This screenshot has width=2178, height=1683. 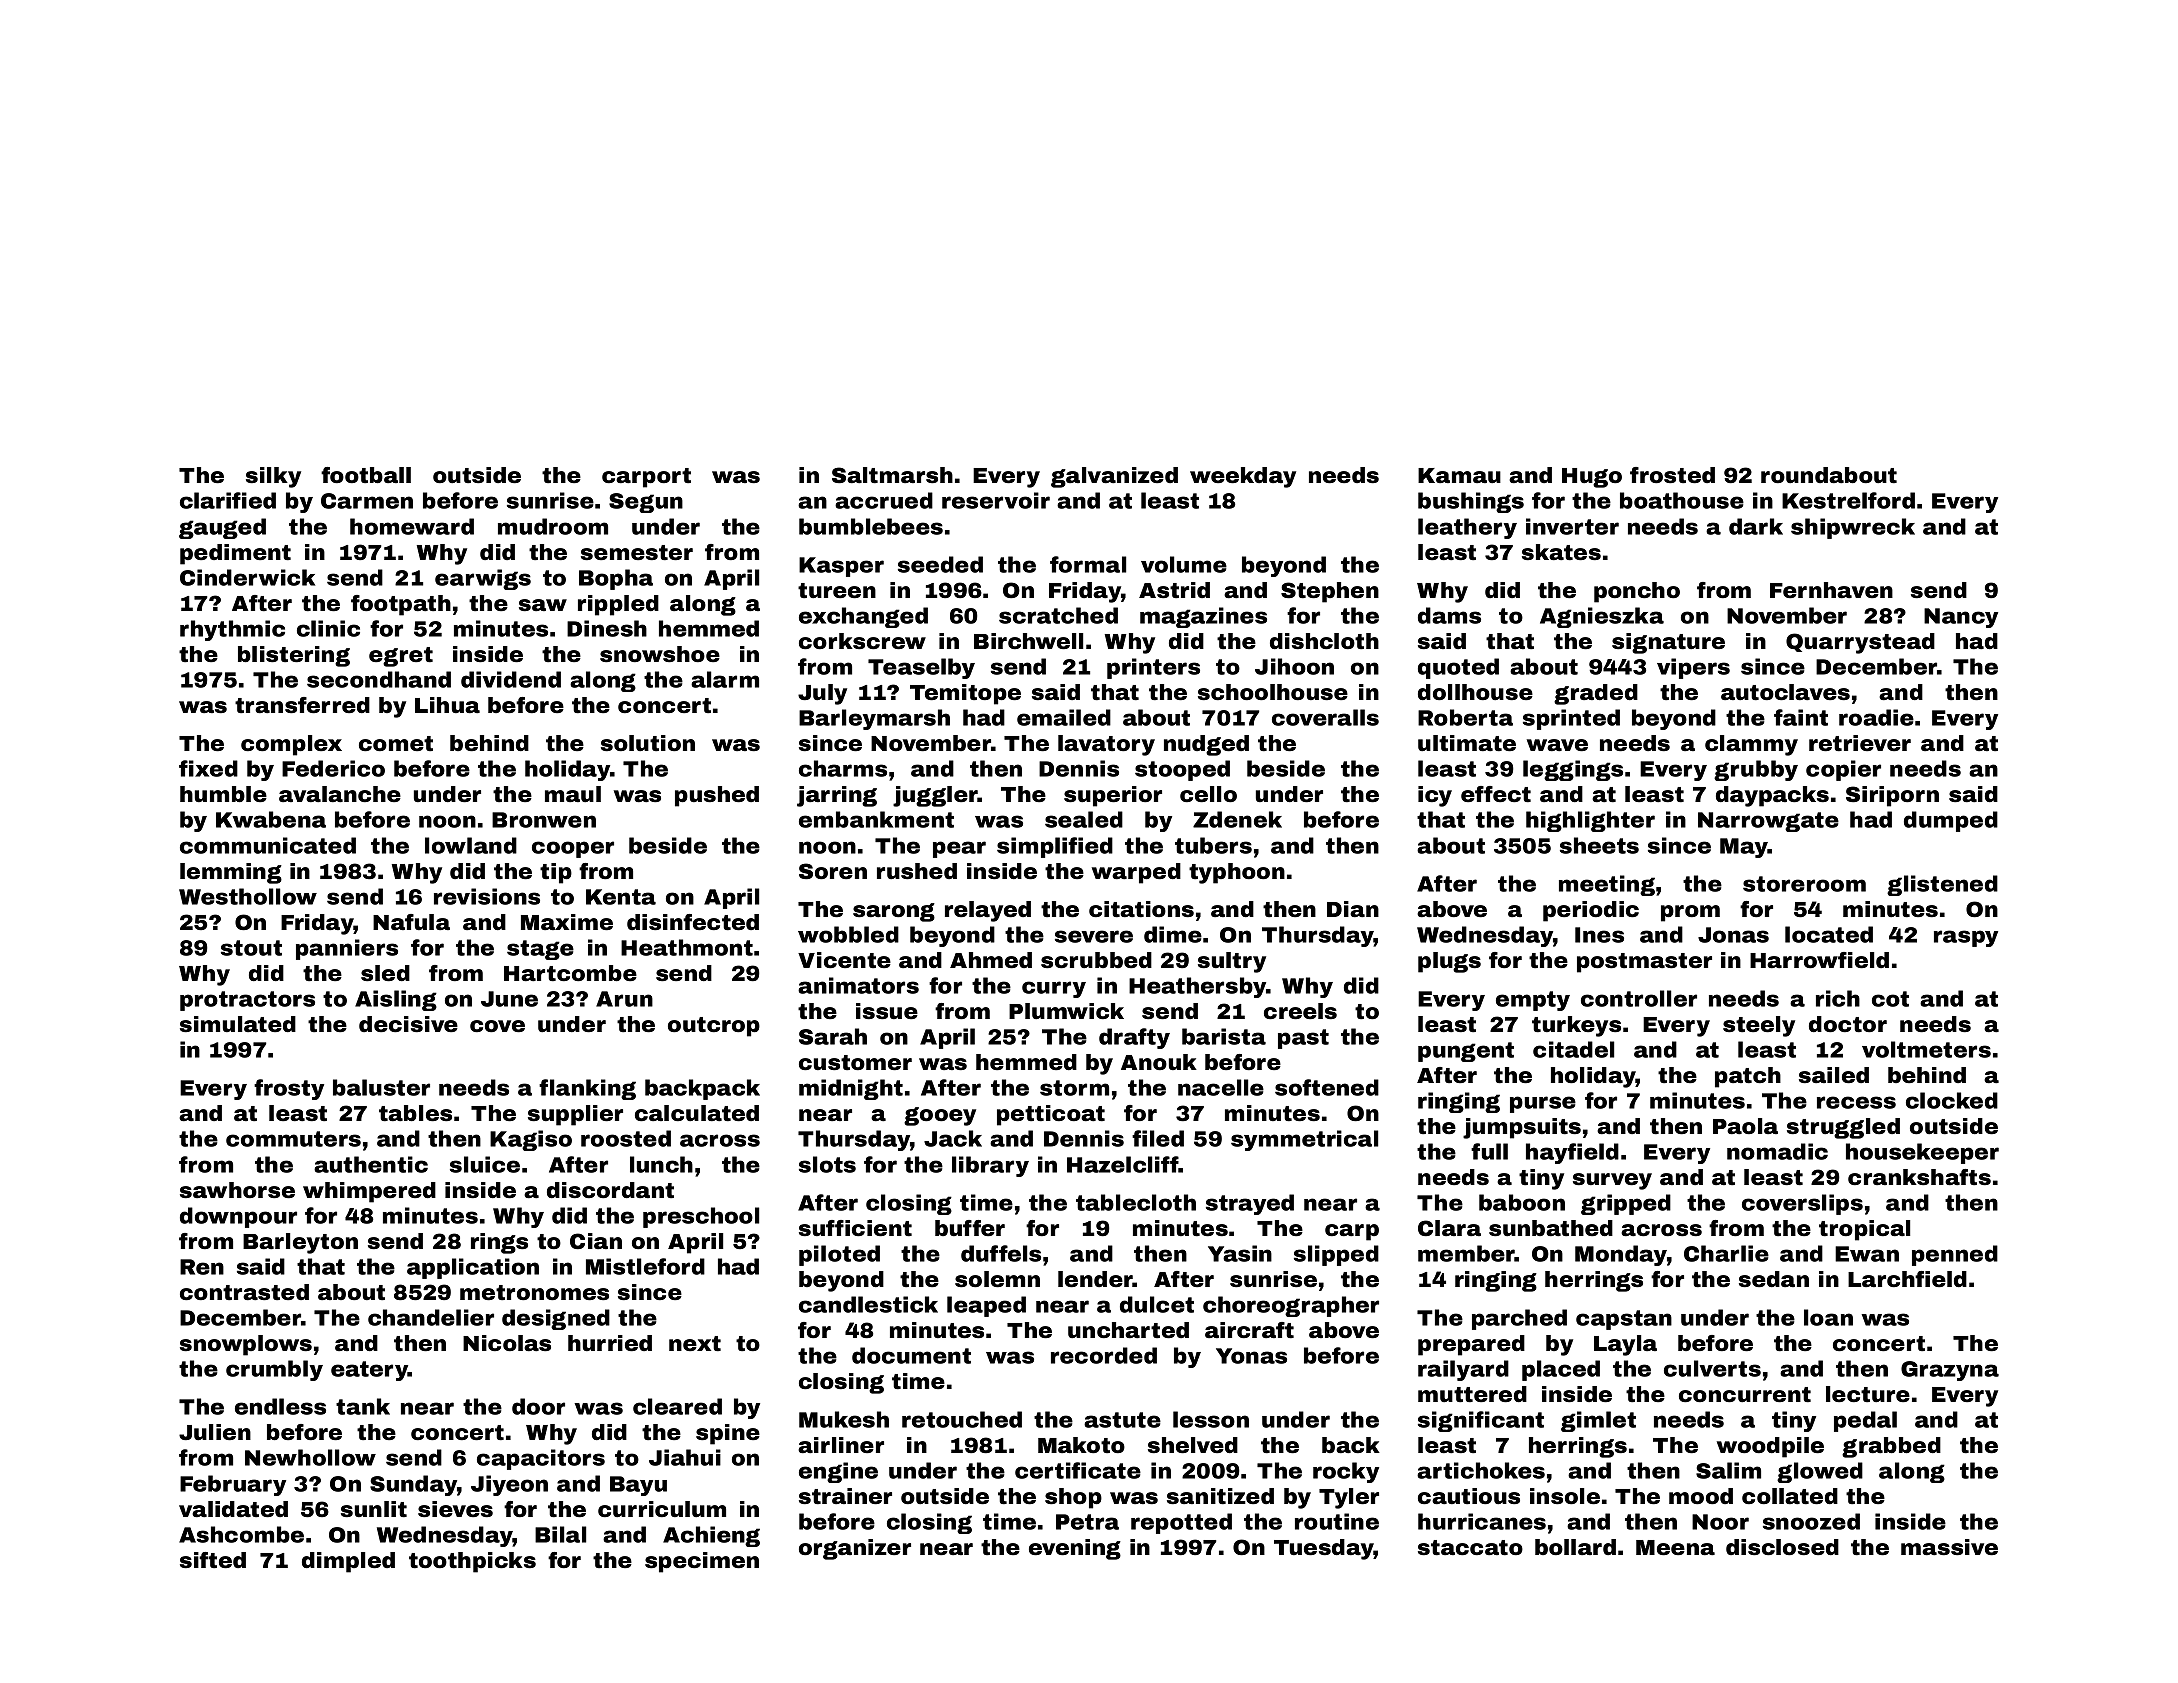 What do you see at coordinates (660, 654) in the screenshot?
I see `snowshoe` at bounding box center [660, 654].
